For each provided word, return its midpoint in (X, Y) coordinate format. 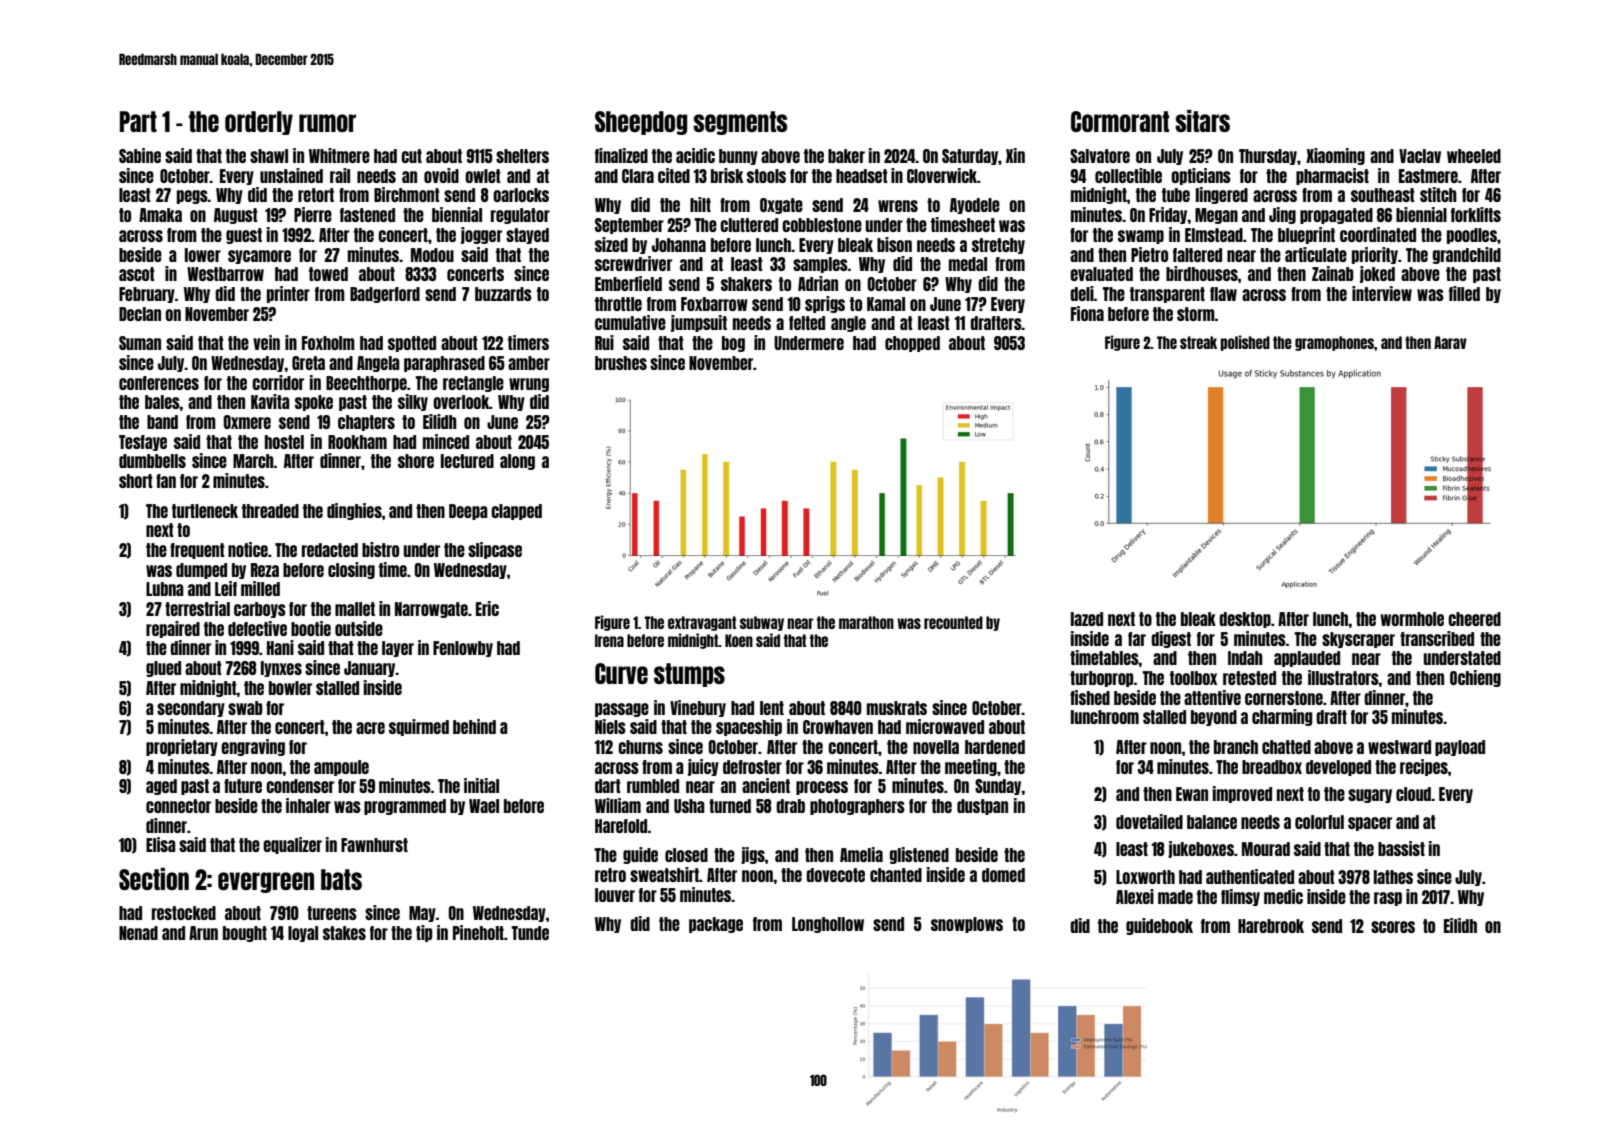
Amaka (160, 215)
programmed (405, 807)
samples (820, 265)
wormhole (1412, 619)
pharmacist (1332, 176)
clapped (516, 512)
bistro (380, 549)
